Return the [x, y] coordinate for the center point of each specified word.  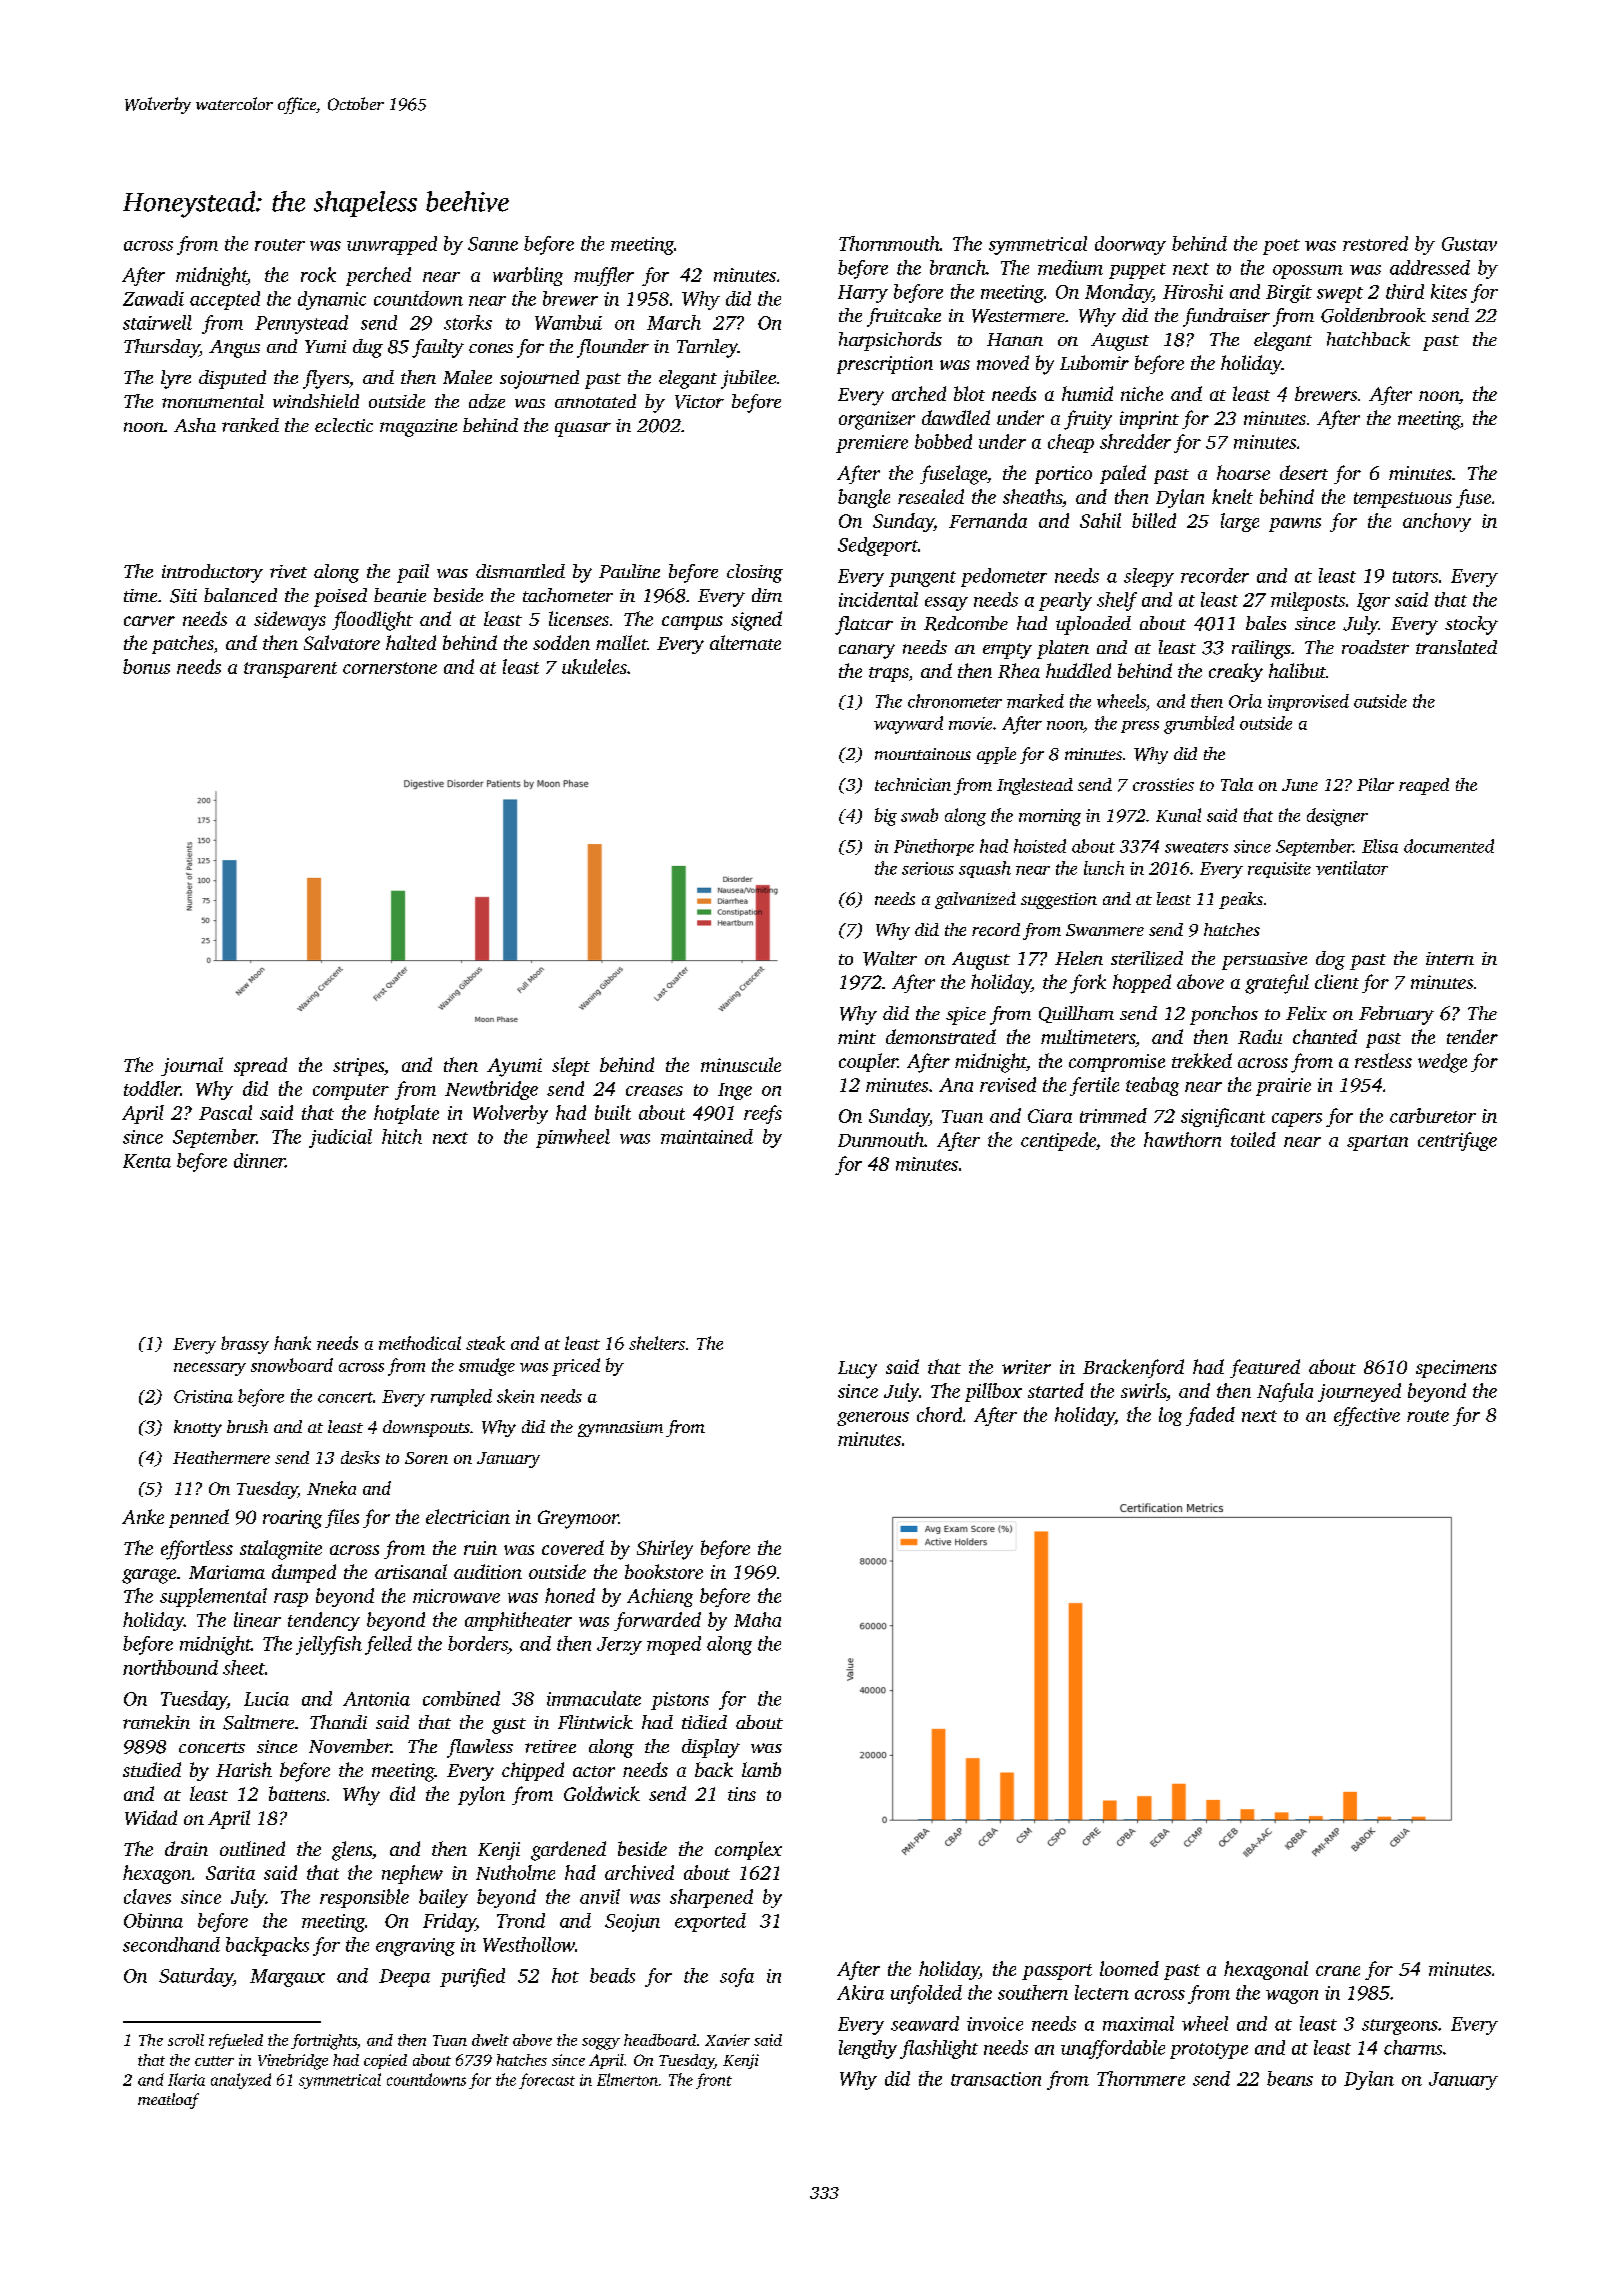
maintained [707, 1136]
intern [1450, 958]
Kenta [147, 1161]
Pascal [225, 1112]
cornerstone [390, 668]
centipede [1058, 1141]
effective [1367, 1416]
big [886, 817]
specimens [1456, 1369]
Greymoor [578, 1519]
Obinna [153, 1920]
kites [1449, 291]
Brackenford [1133, 1368]
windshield [316, 401]
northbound [170, 1667]
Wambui [568, 322]
